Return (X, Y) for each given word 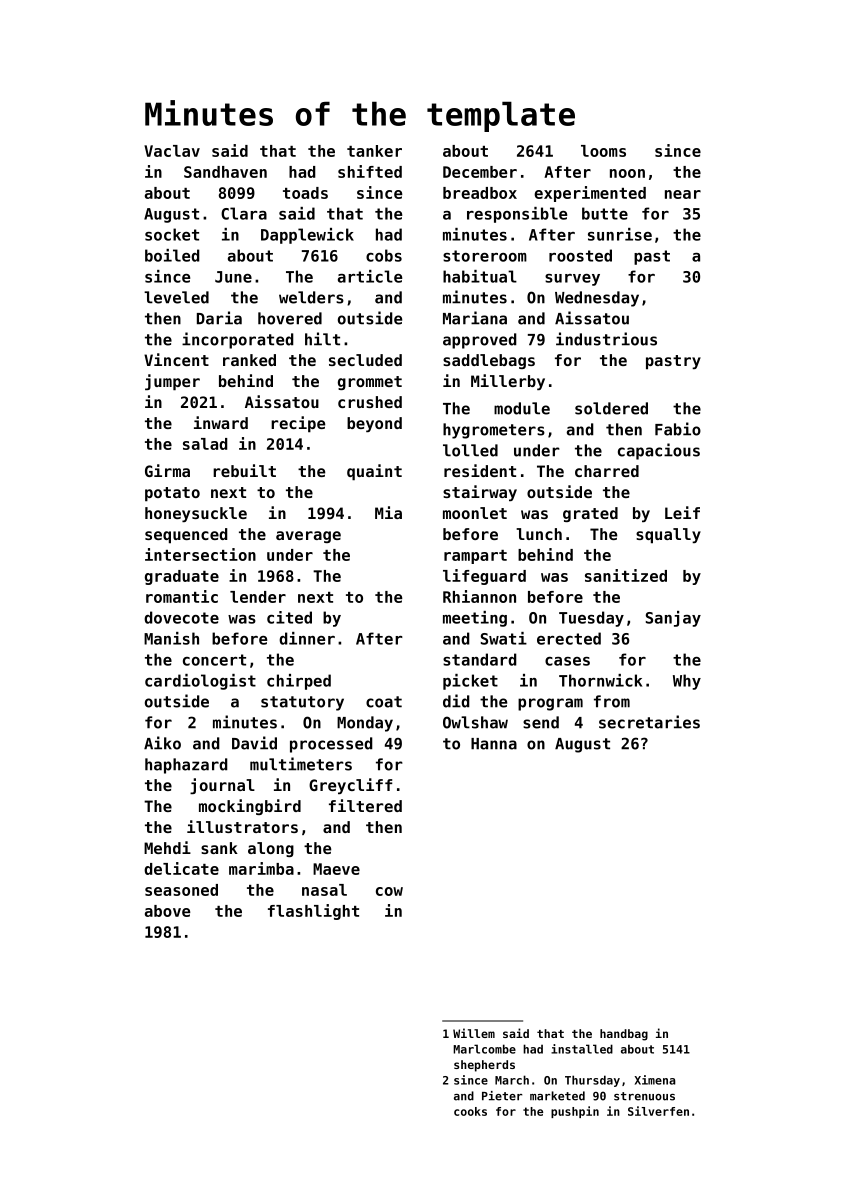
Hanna (494, 744)
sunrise (620, 234)
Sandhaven (225, 172)
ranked (249, 360)
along (271, 849)
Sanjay (673, 619)
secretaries (649, 722)
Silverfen (658, 1111)
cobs (384, 255)
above (167, 911)
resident (480, 470)
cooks (470, 1111)
